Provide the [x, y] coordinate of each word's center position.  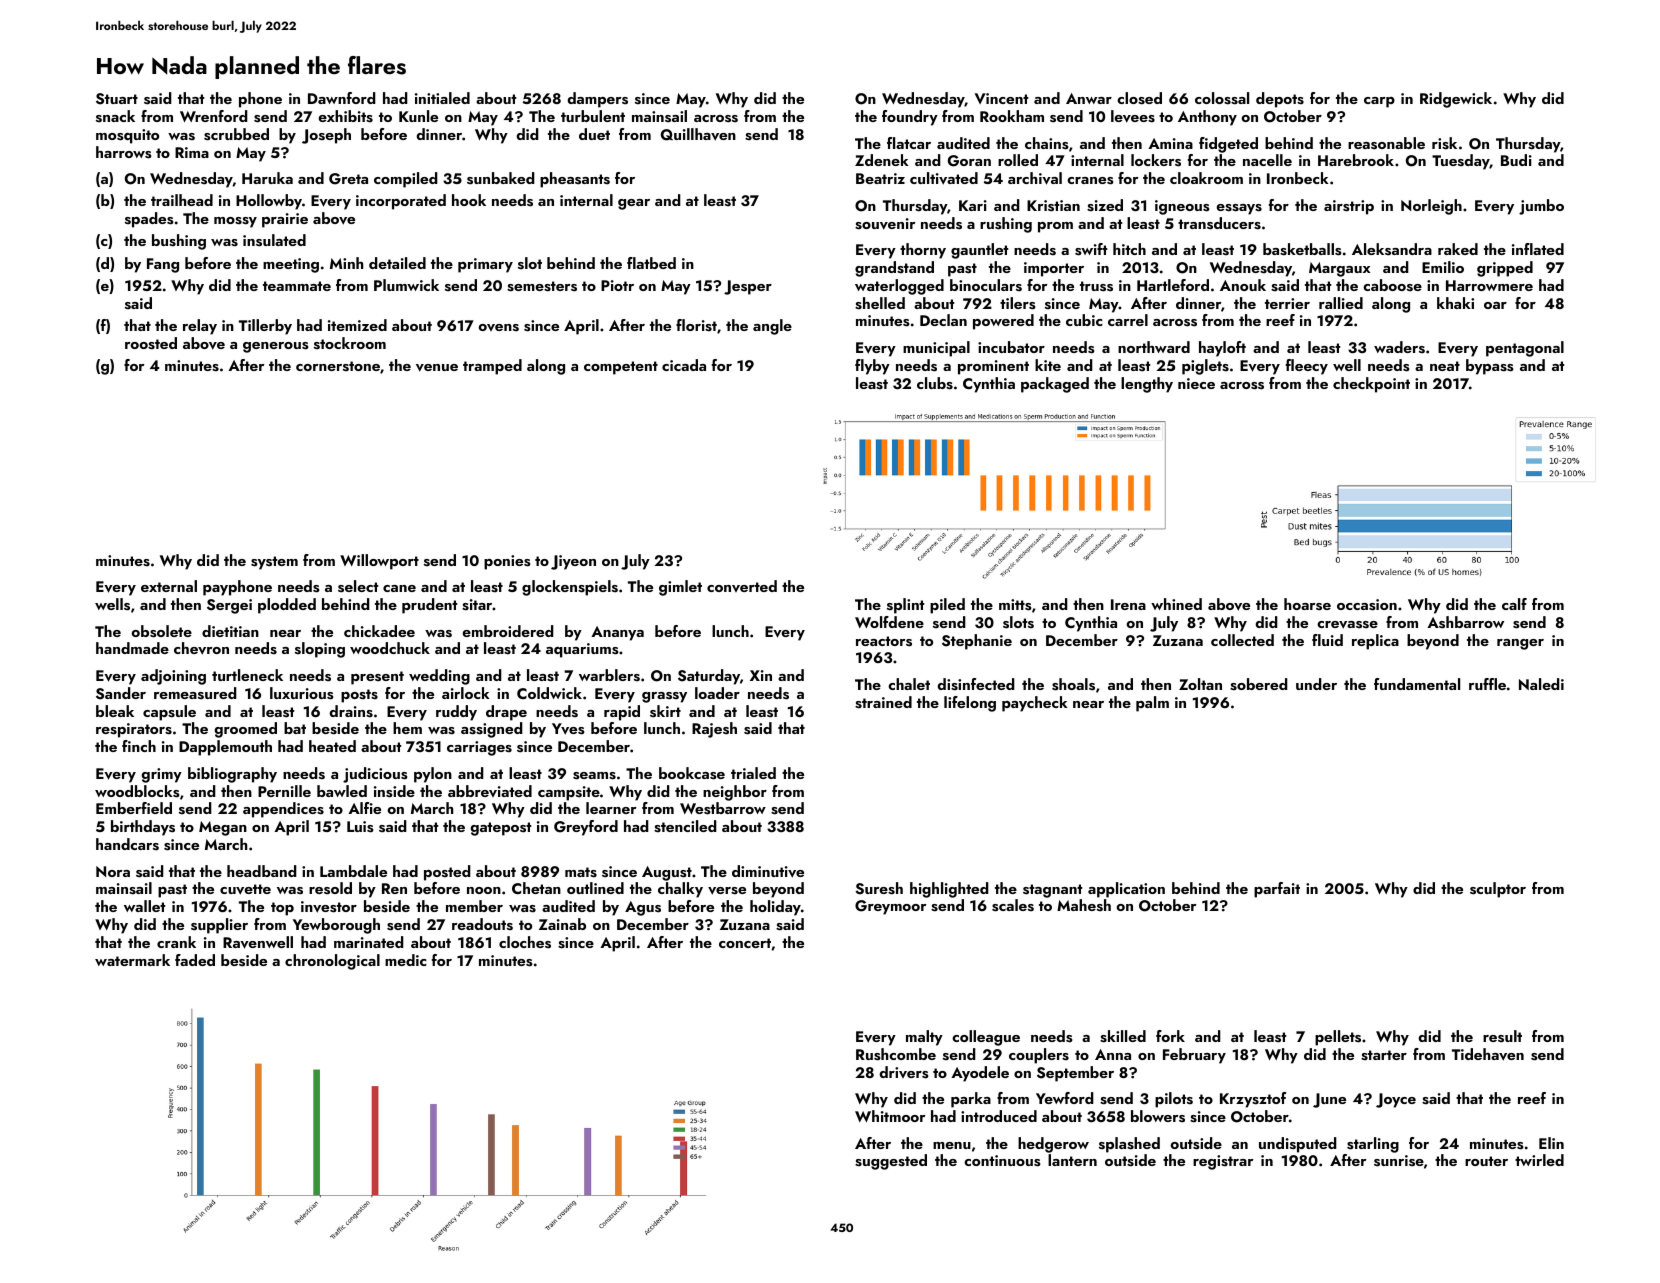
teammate [297, 286]
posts [359, 696]
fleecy [1307, 367]
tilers [1017, 303]
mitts [1015, 605]
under [1316, 684]
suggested [891, 1162]
